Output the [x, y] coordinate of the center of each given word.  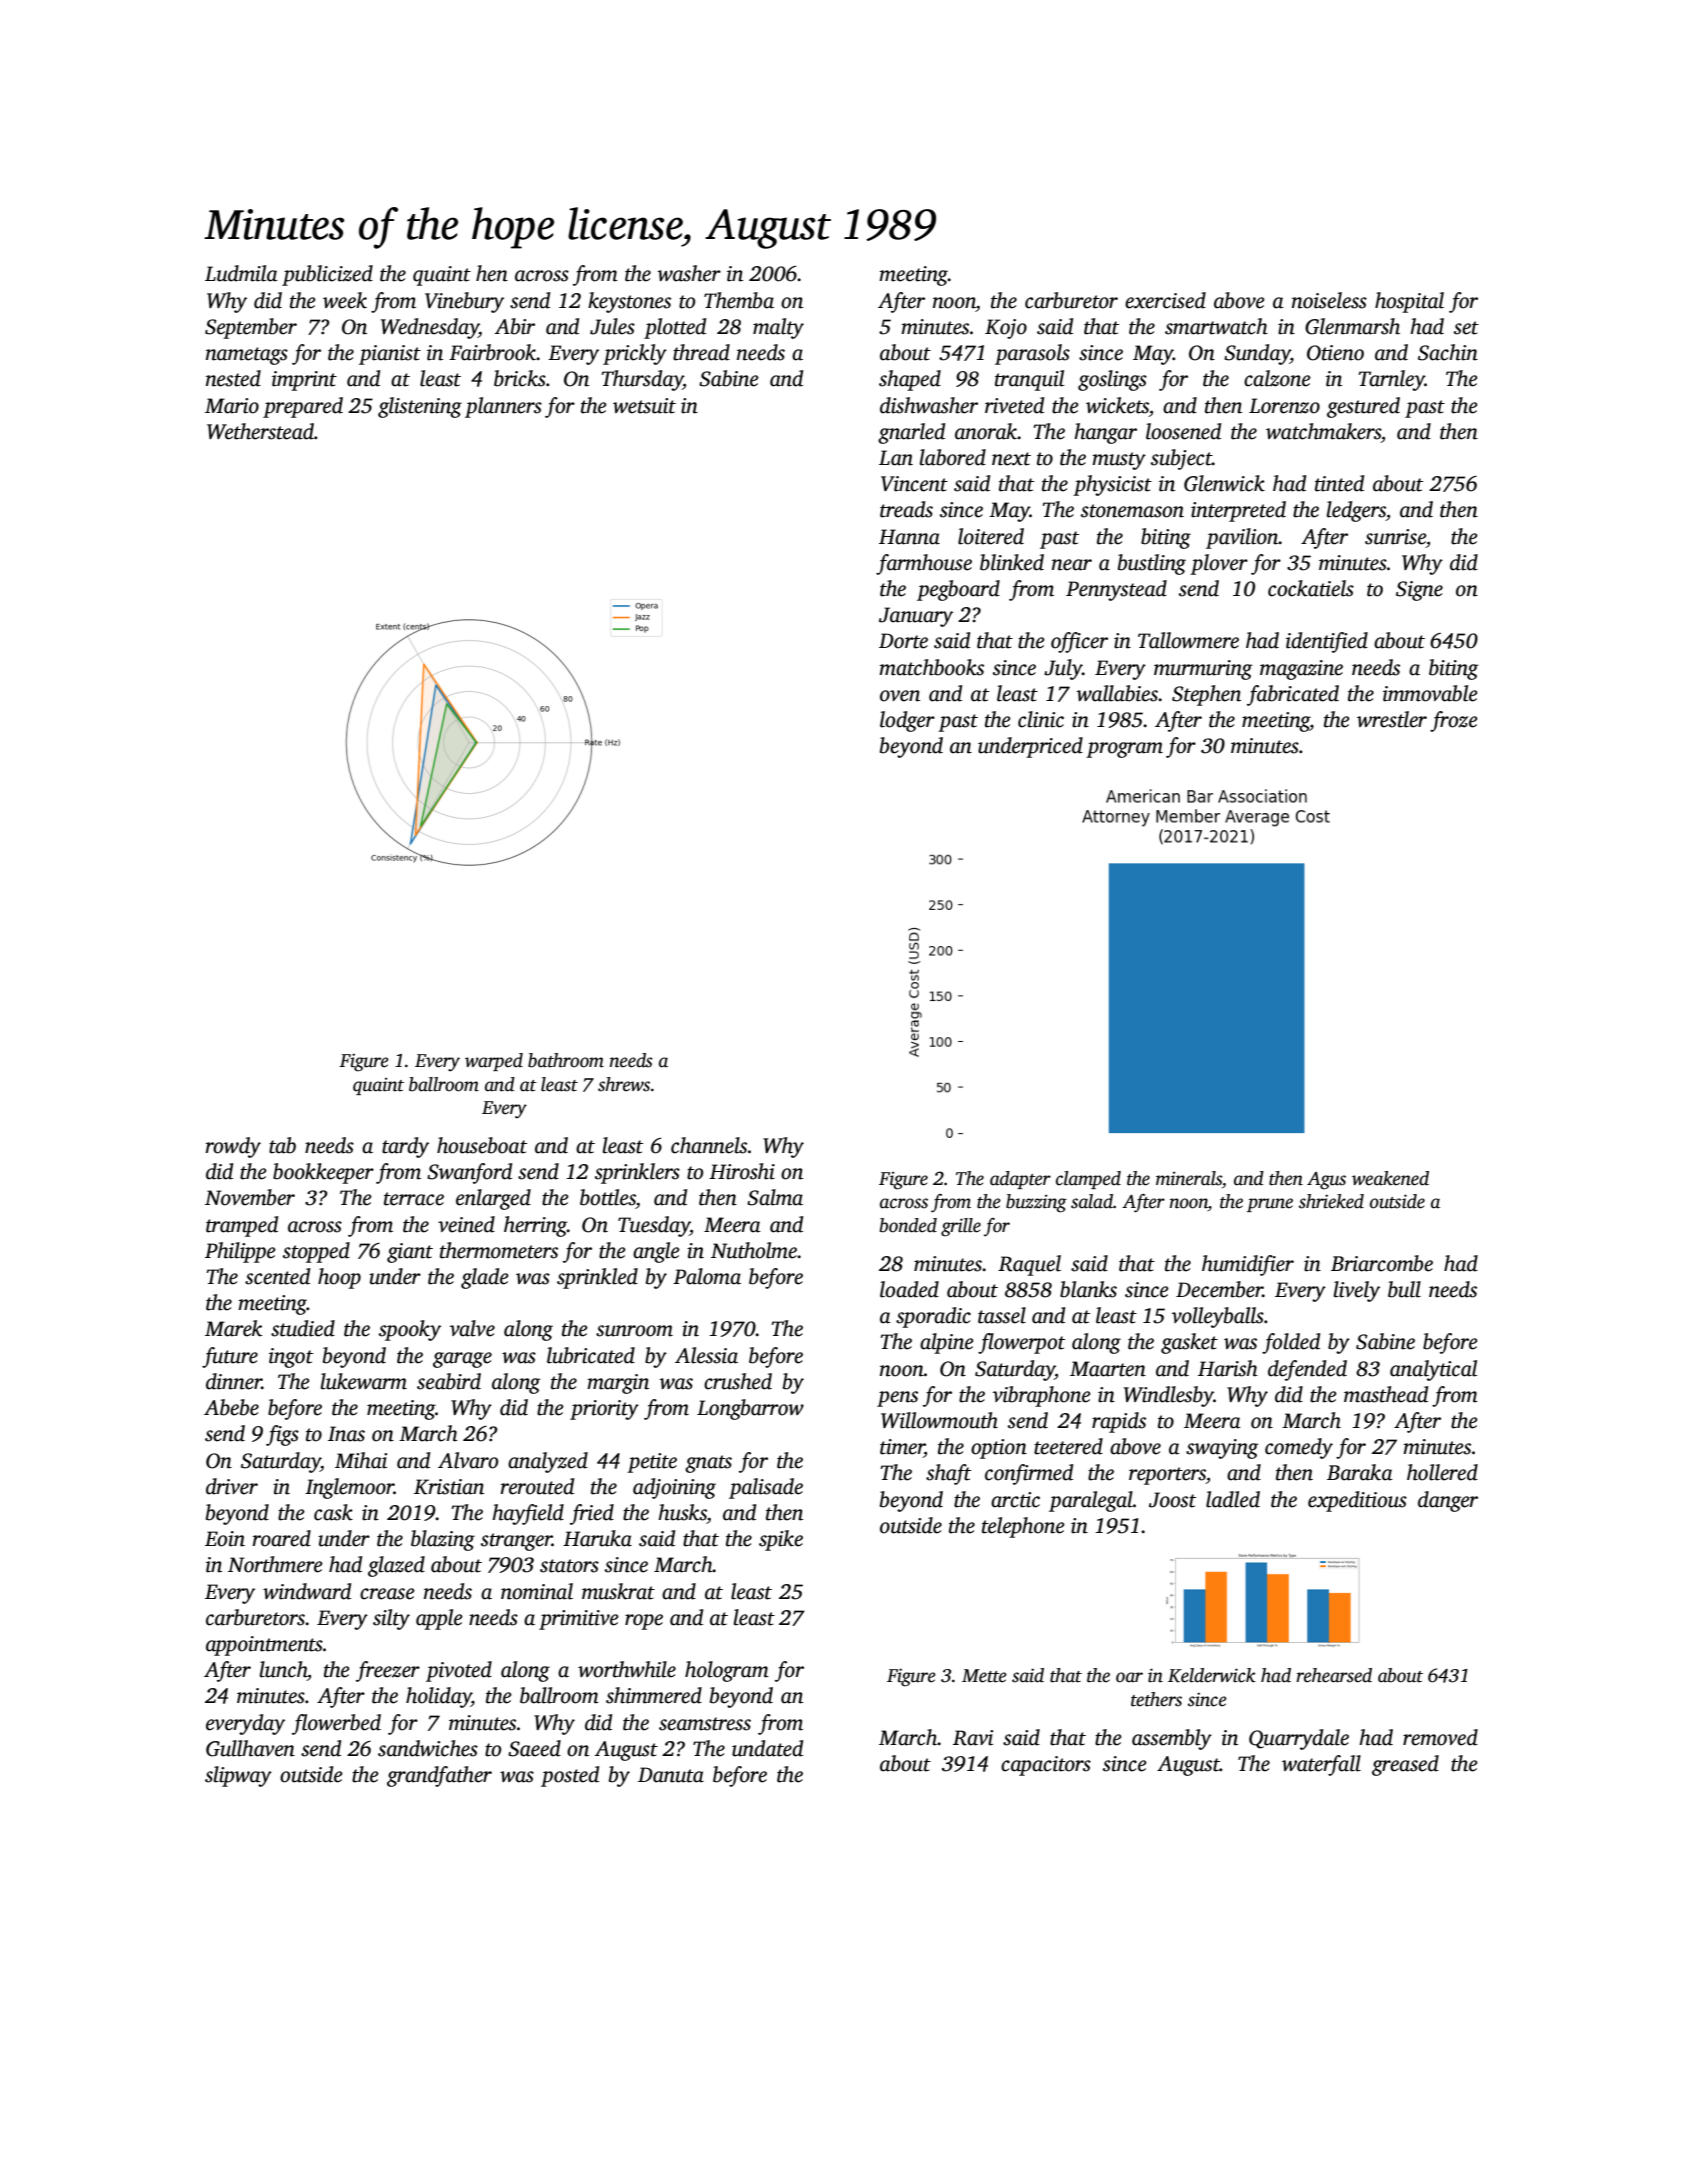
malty [778, 328]
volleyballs [1217, 1317]
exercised [1165, 300]
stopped [316, 1252]
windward [307, 1591]
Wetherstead [260, 431]
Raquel [1029, 1265]
